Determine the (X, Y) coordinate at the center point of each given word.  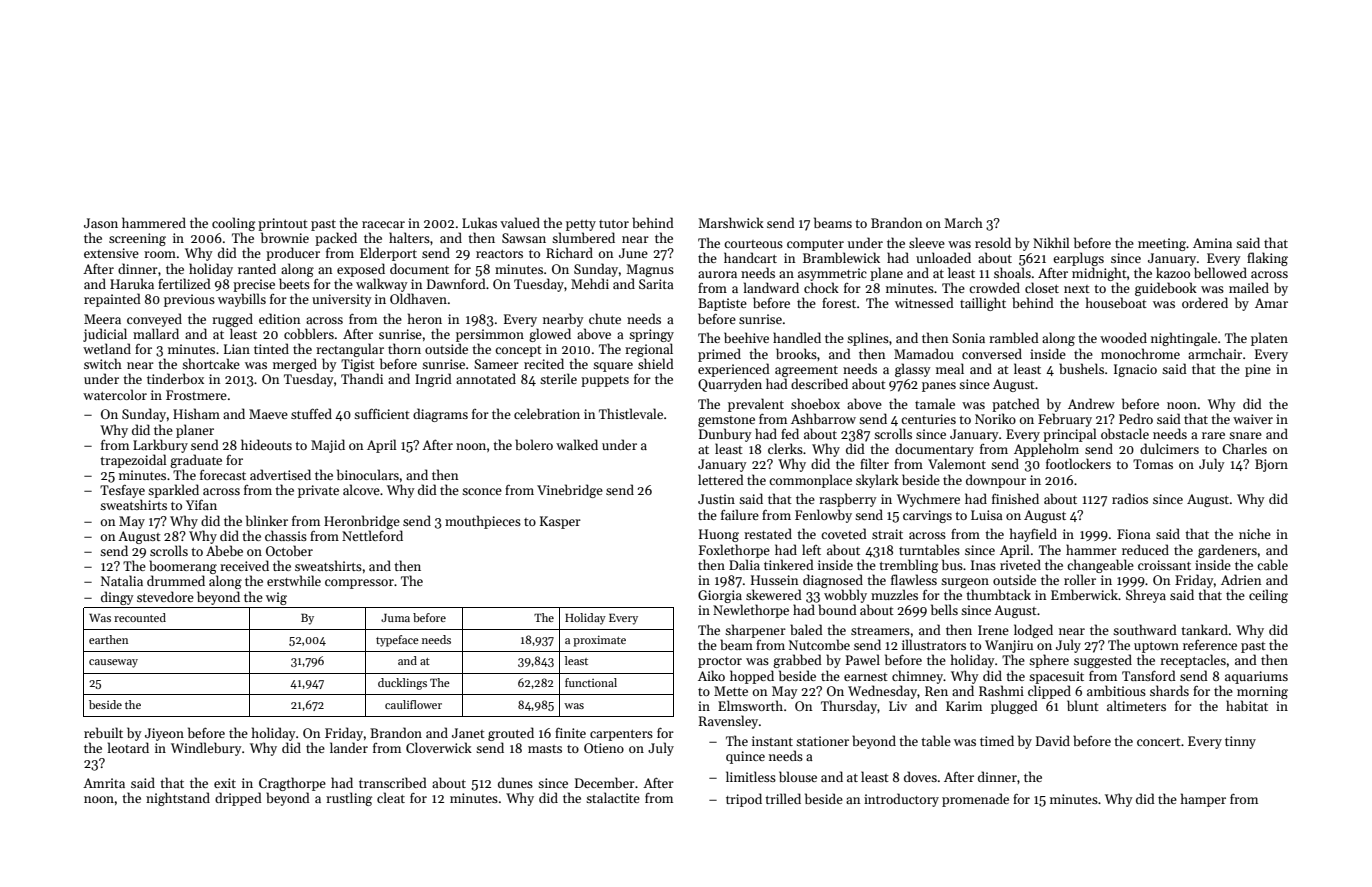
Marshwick (731, 222)
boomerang (183, 567)
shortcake (211, 363)
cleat (391, 797)
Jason (101, 223)
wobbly (845, 596)
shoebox (815, 403)
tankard (1204, 629)
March (963, 222)
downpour (996, 481)
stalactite (613, 797)
